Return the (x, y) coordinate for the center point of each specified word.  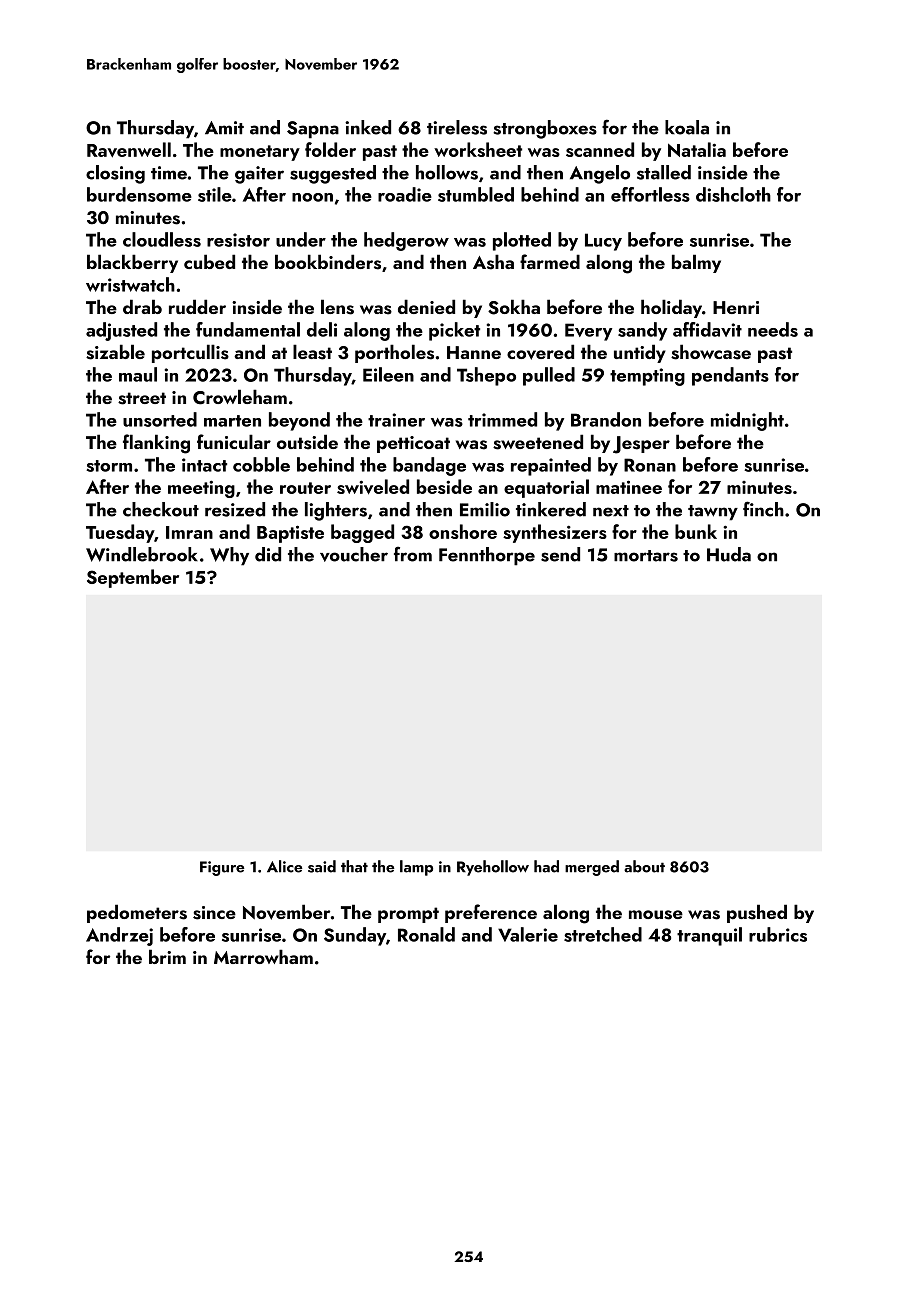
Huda (729, 554)
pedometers (137, 913)
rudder (197, 306)
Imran (189, 532)
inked (368, 127)
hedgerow (406, 241)
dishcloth (733, 194)
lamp (416, 868)
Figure (222, 868)
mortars (646, 556)
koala (687, 127)
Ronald (426, 934)
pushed (757, 913)
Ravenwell (129, 150)
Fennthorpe (487, 556)
